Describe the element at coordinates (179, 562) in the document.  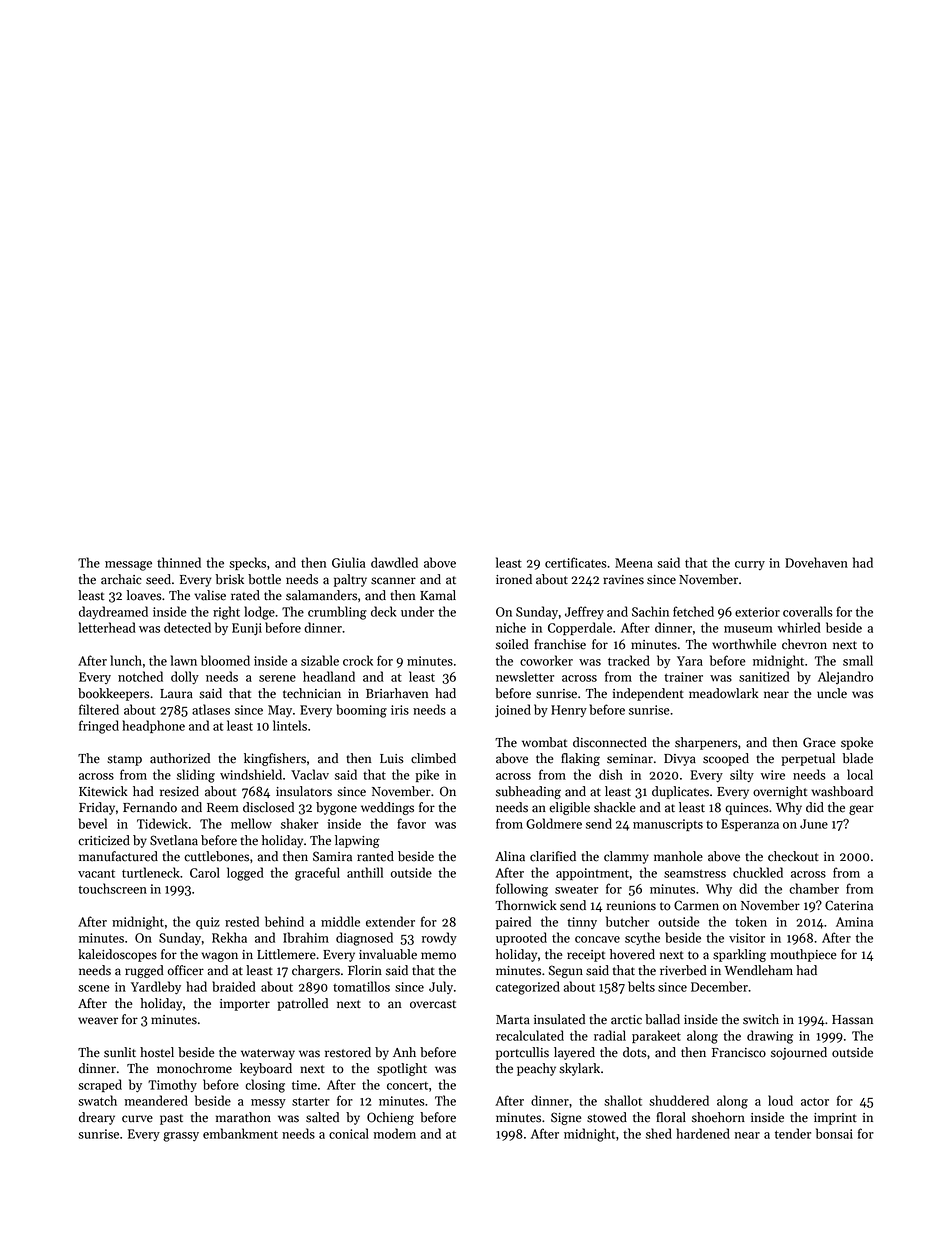
I see `thinned` at that location.
